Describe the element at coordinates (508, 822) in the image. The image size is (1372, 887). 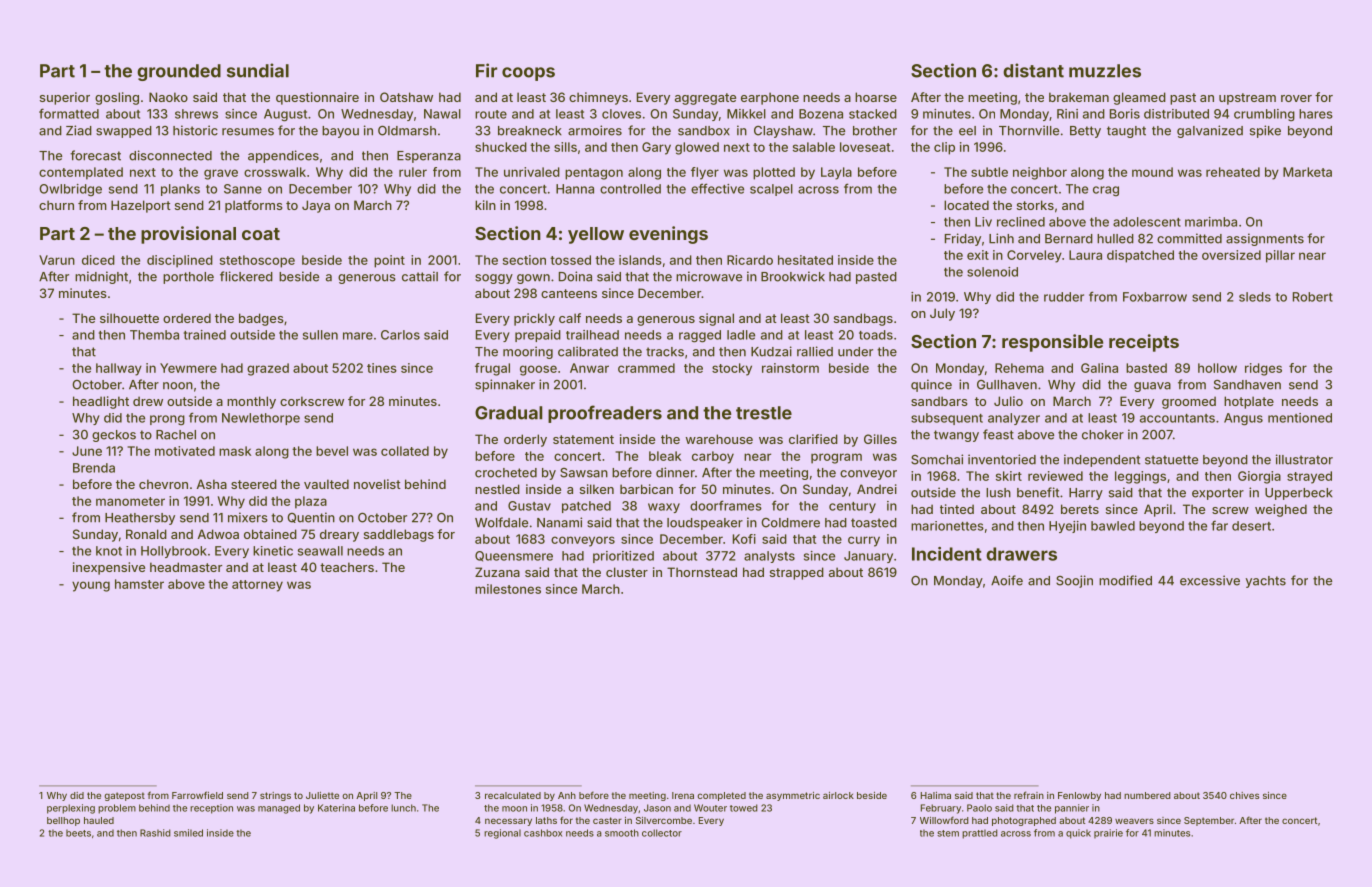
I see `necessary` at that location.
